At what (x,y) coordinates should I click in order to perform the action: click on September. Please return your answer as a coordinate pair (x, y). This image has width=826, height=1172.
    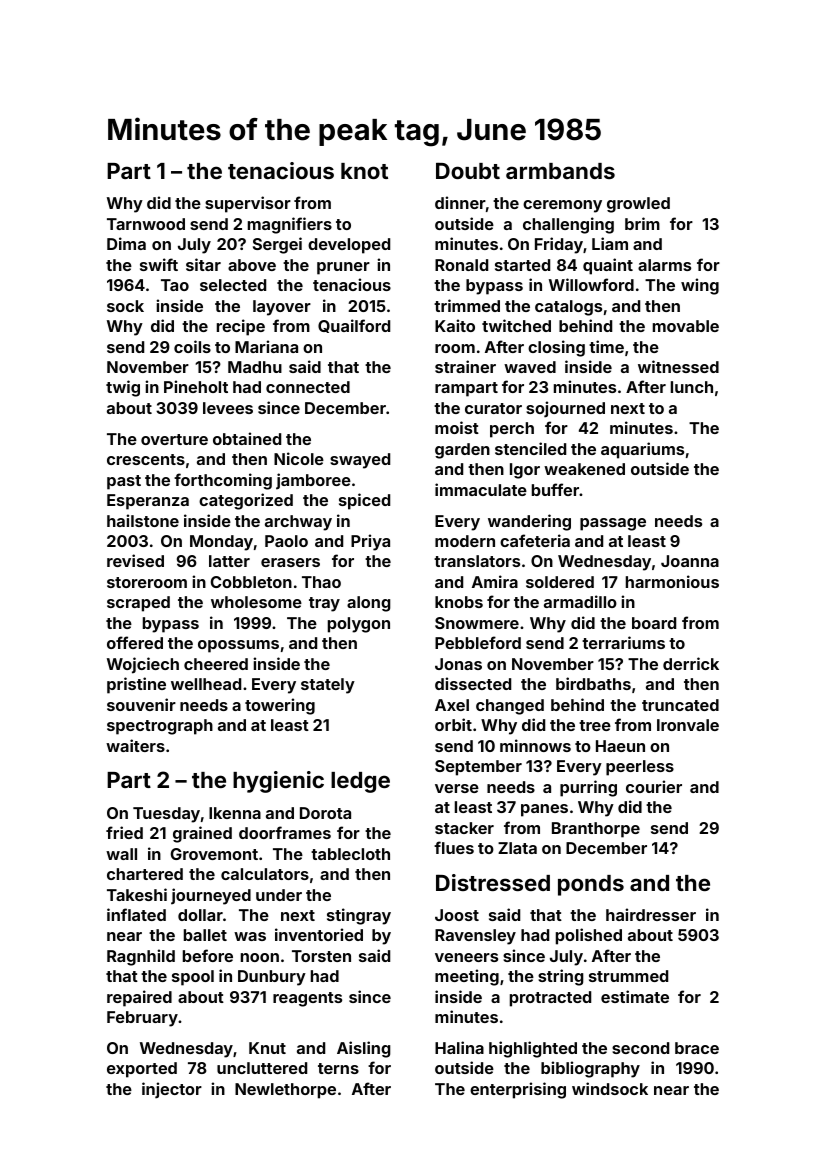
    Looking at the image, I should click on (478, 768).
